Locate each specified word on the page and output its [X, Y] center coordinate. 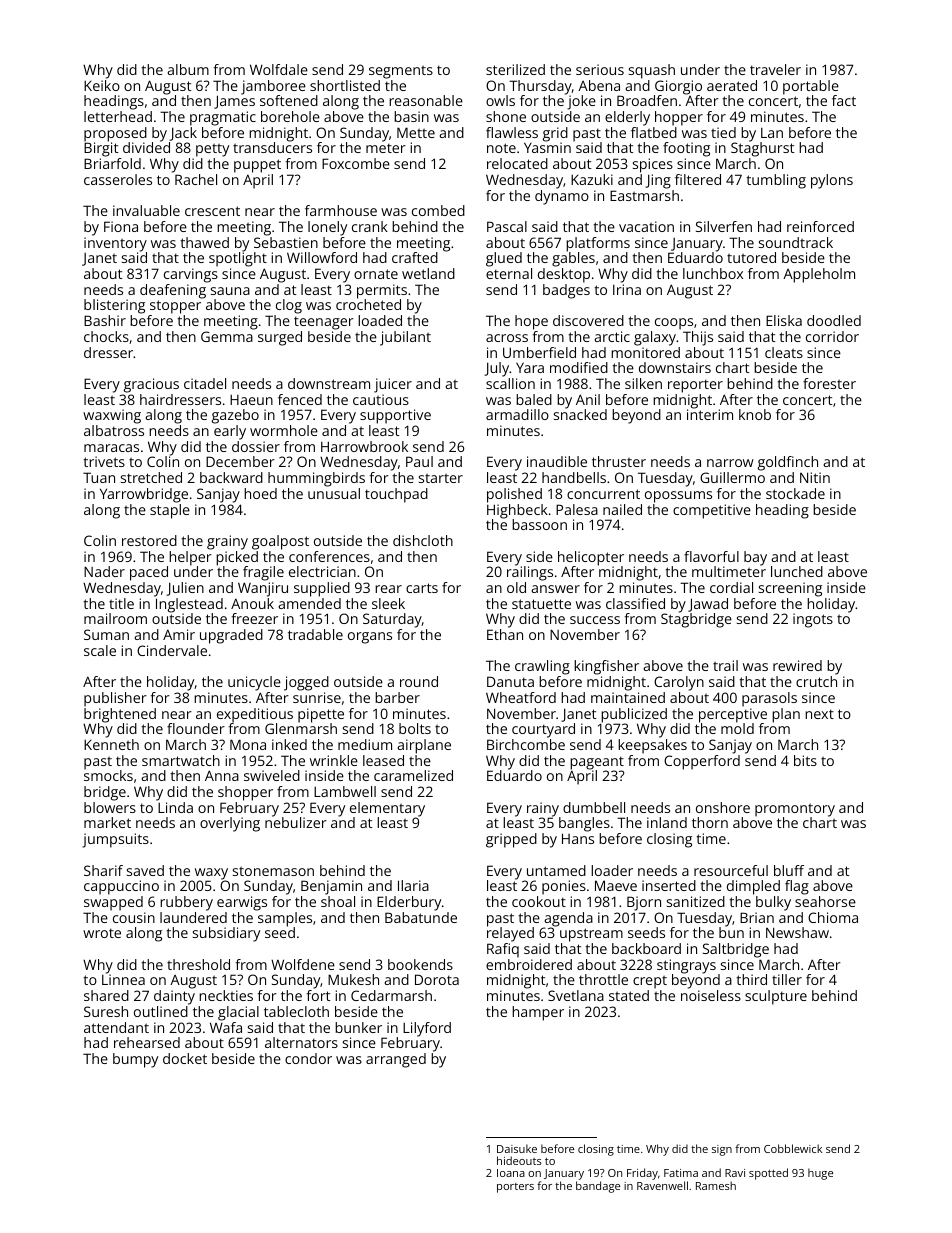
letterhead [118, 116]
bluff [789, 870]
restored [149, 540]
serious [600, 69]
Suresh [106, 1011]
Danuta [510, 681]
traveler [775, 69]
